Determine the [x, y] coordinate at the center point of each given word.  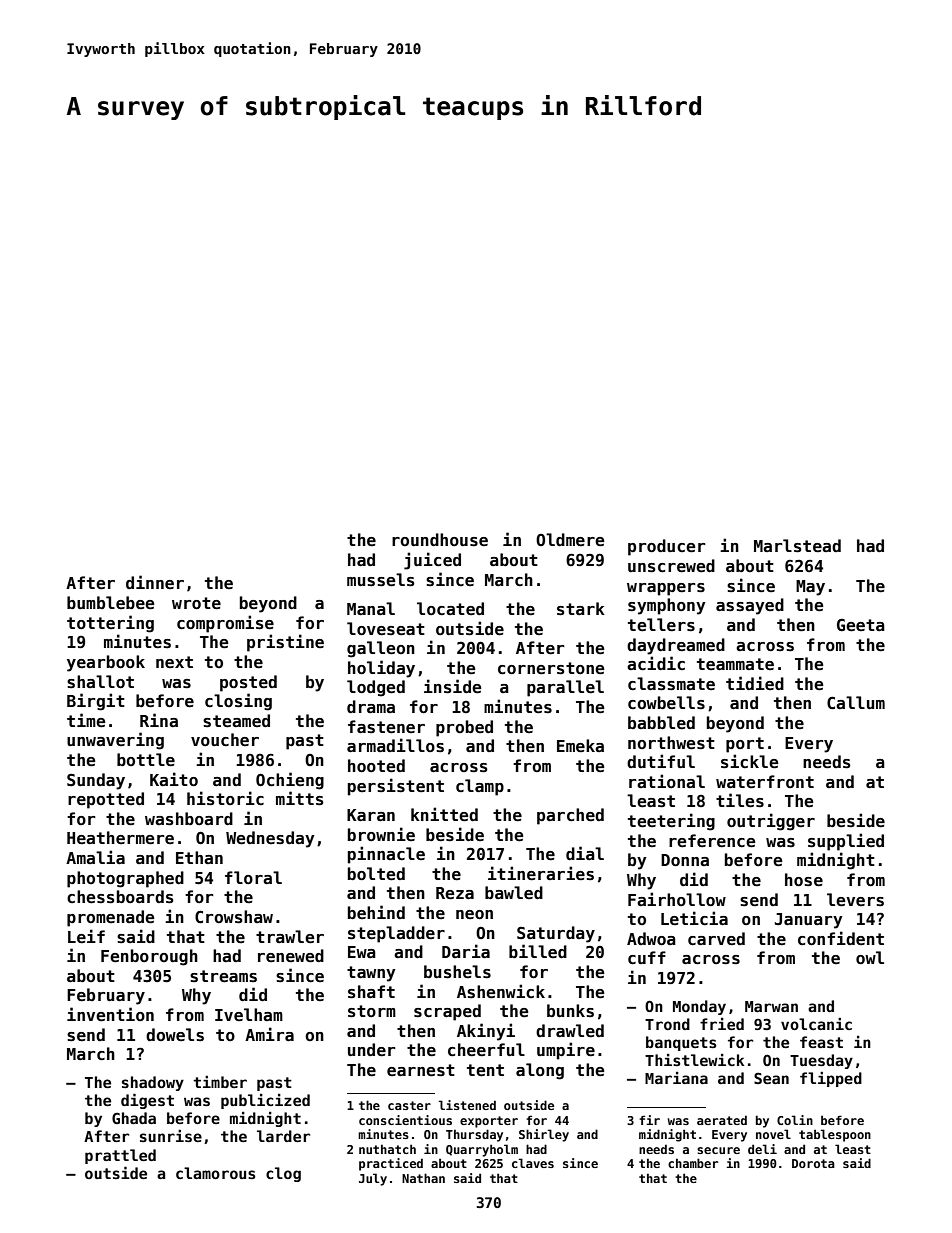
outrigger [771, 822]
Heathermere [120, 838]
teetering [671, 822]
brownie [381, 834]
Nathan [423, 1178]
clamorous [215, 1173]
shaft [371, 992]
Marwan [771, 1006]
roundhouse [440, 539]
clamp [480, 787]
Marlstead [797, 546]
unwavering [115, 741]
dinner [155, 582]
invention [110, 1014]
